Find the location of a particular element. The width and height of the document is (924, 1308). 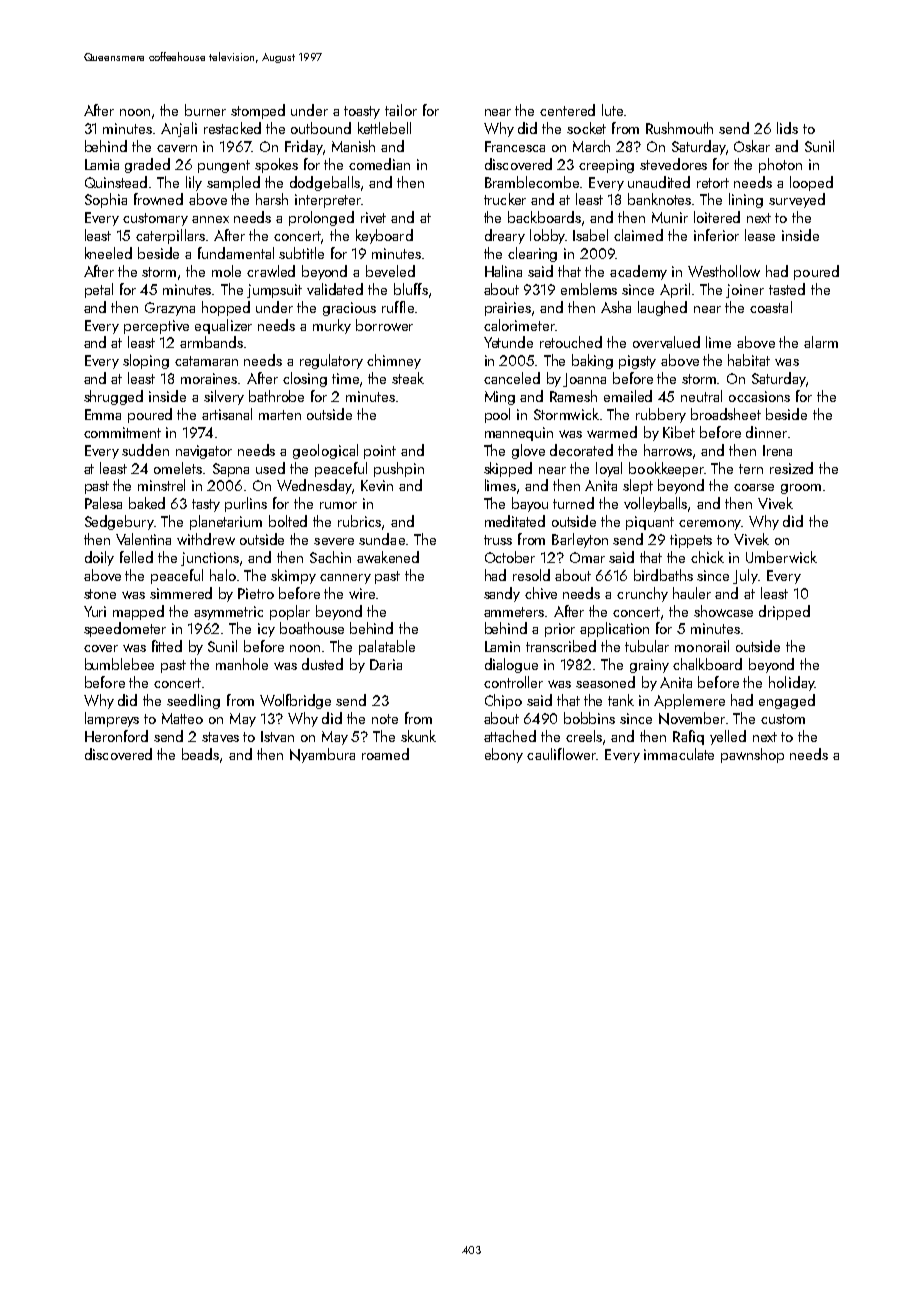

crunchy is located at coordinates (642, 594).
